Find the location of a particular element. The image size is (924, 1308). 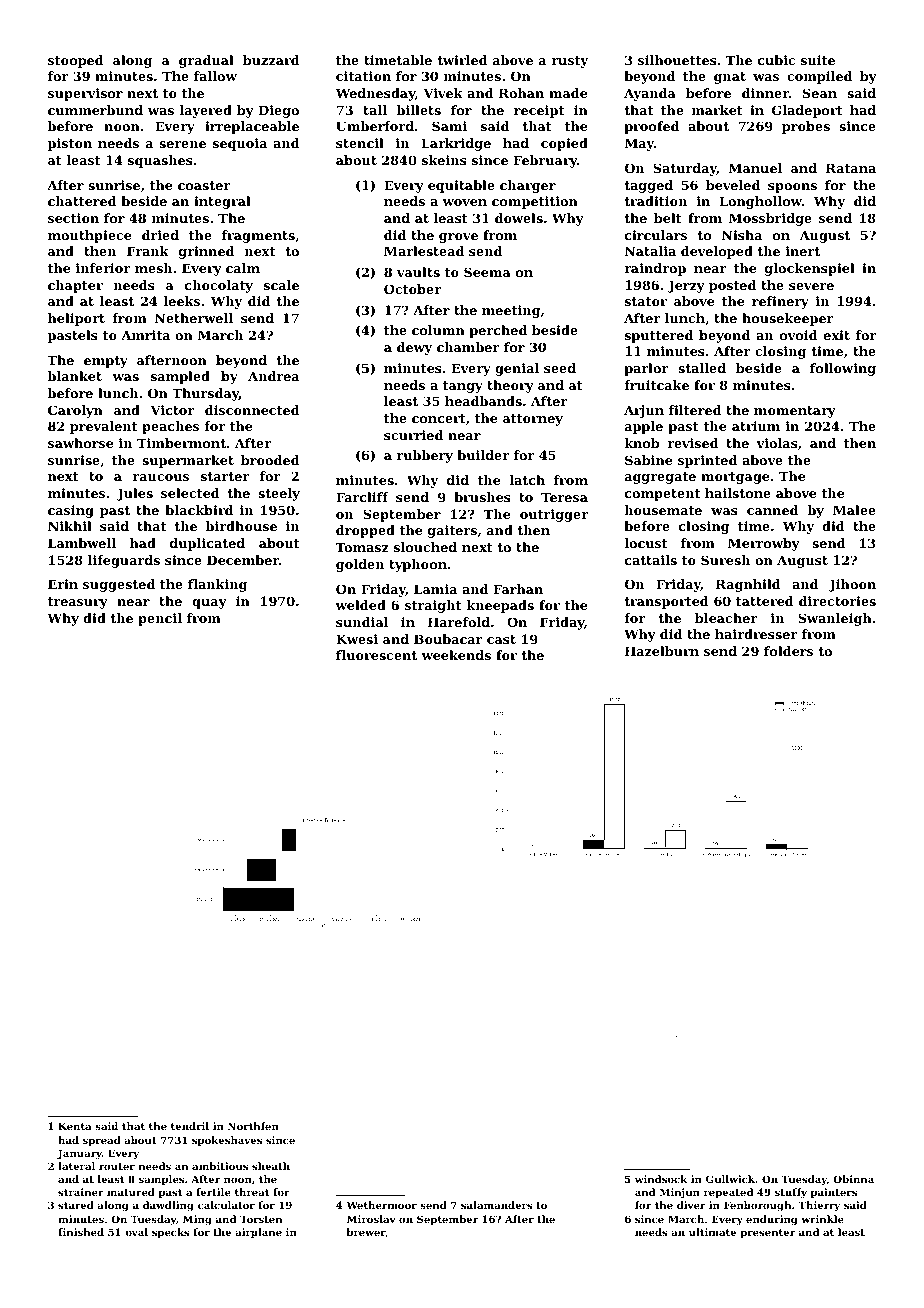

Teresa is located at coordinates (564, 497).
